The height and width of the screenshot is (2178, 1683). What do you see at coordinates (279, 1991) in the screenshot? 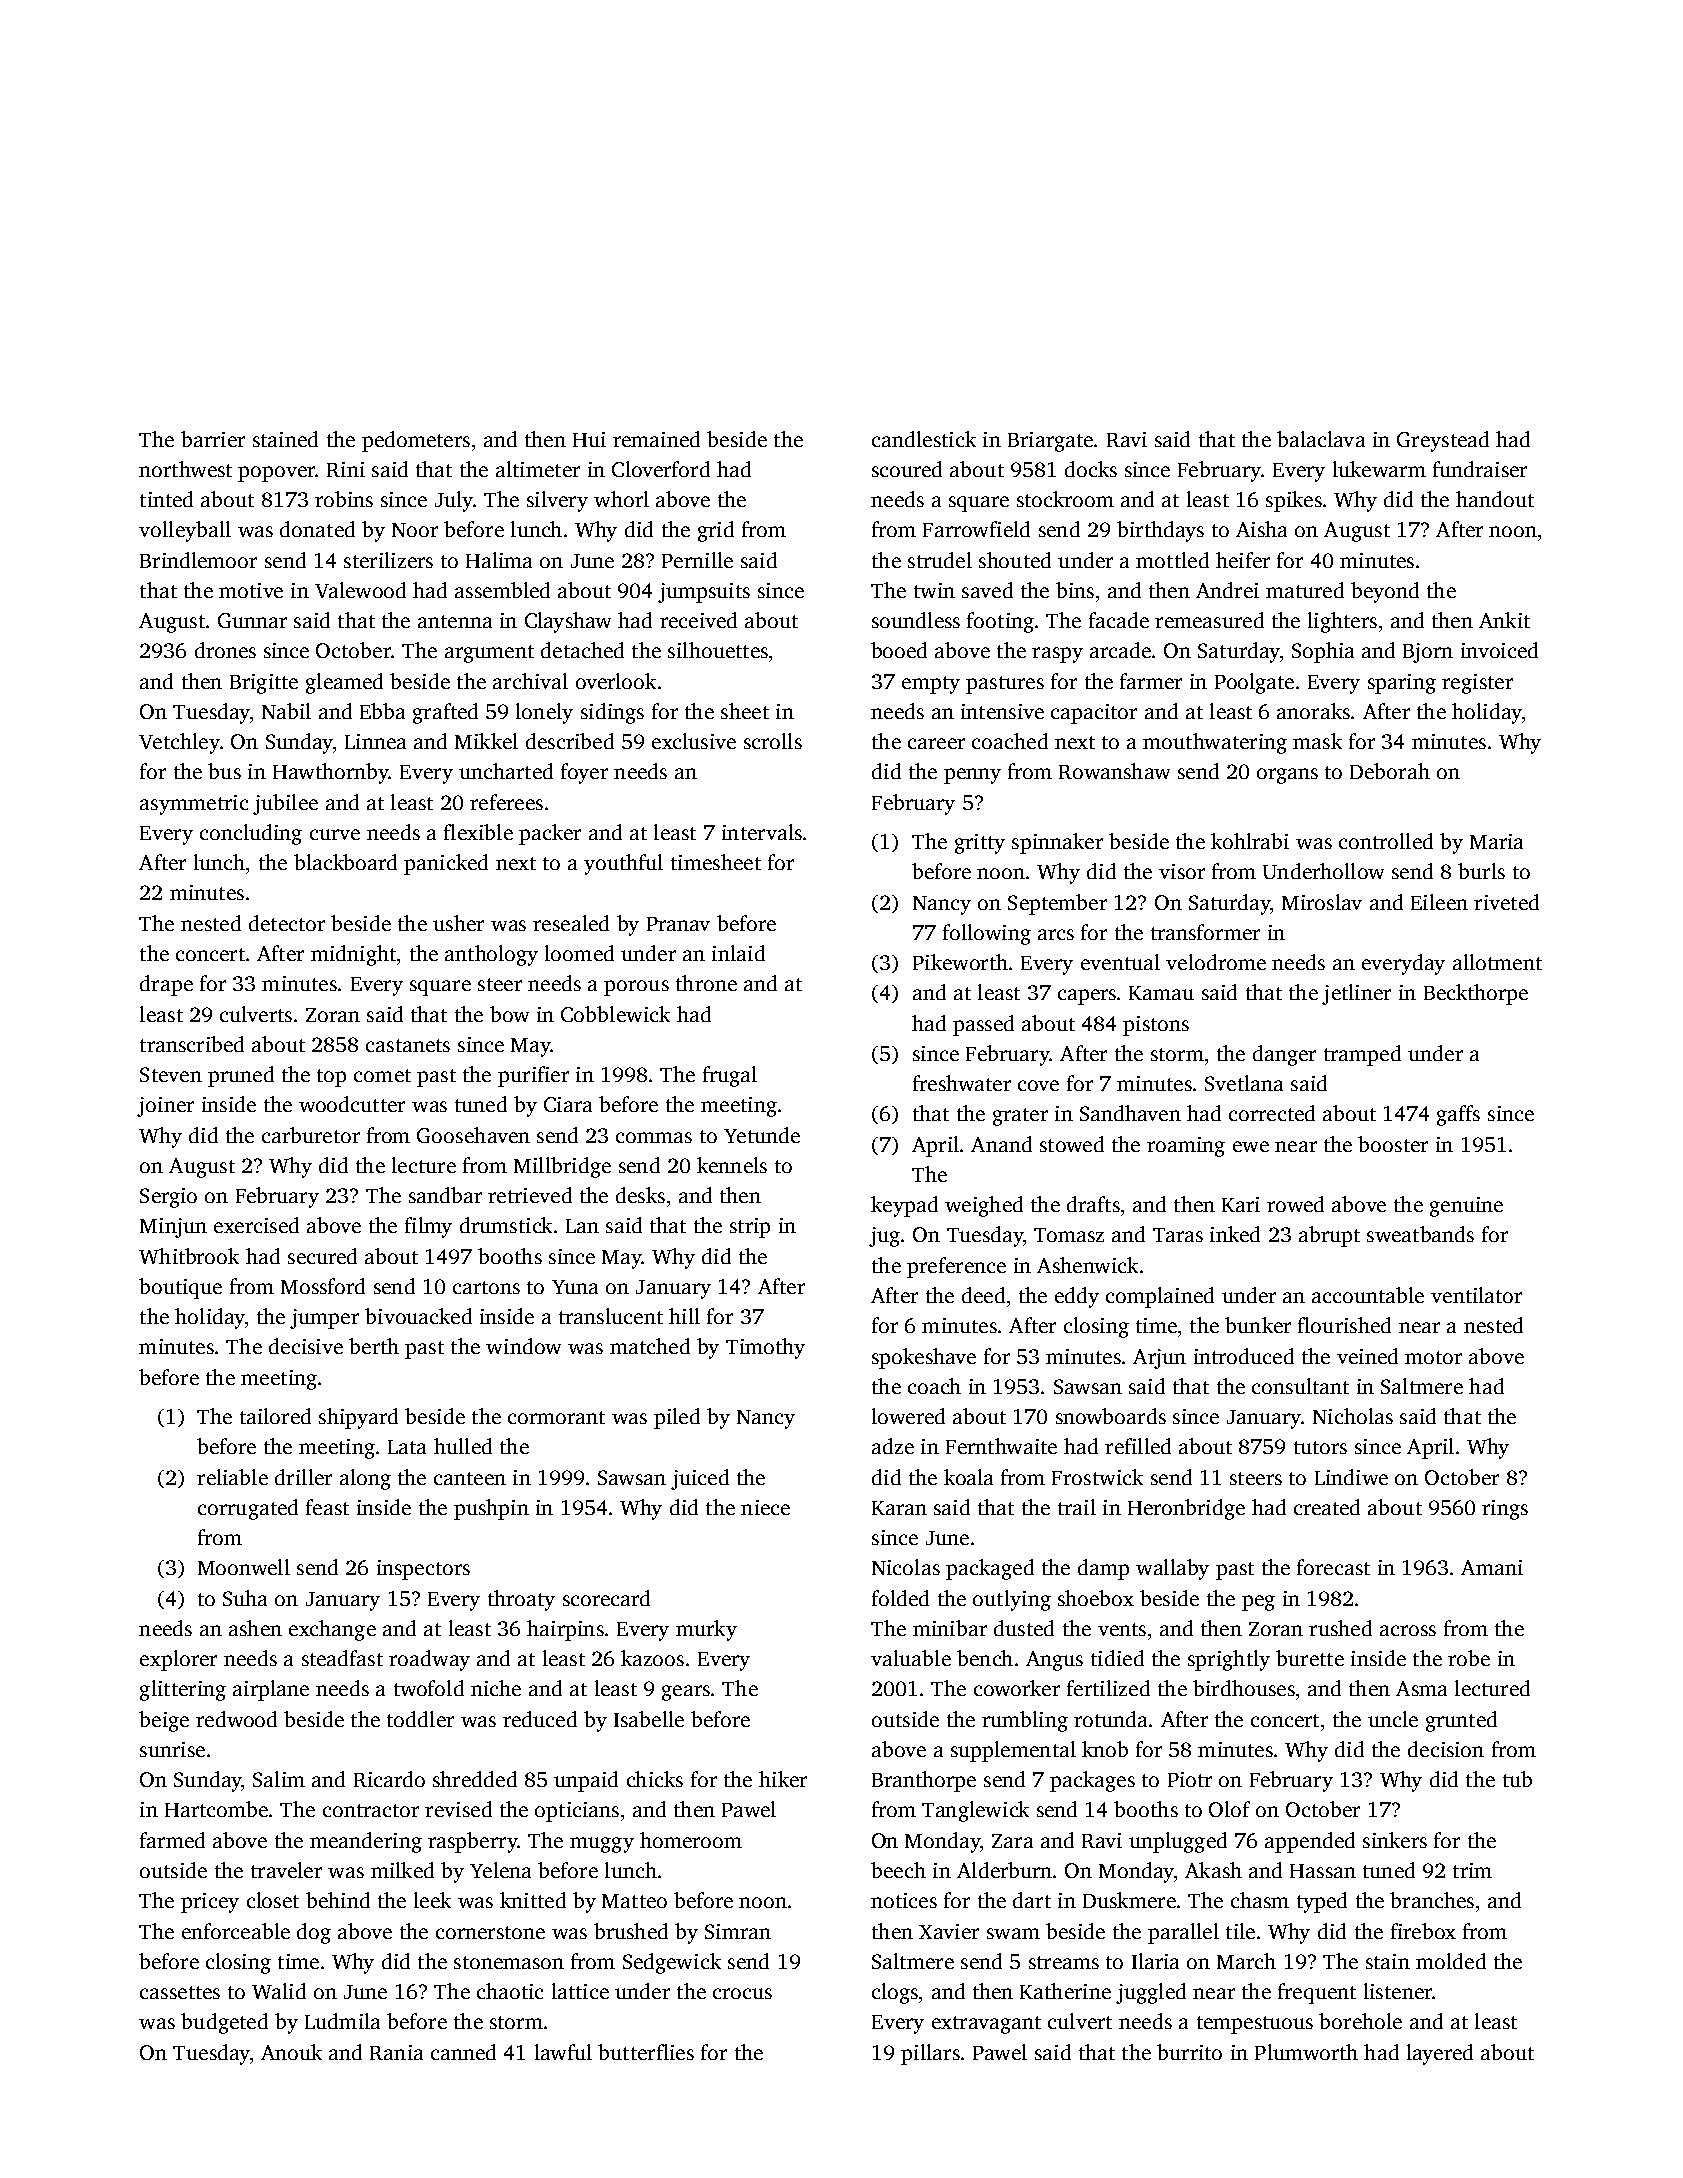
I see `Walid` at bounding box center [279, 1991].
